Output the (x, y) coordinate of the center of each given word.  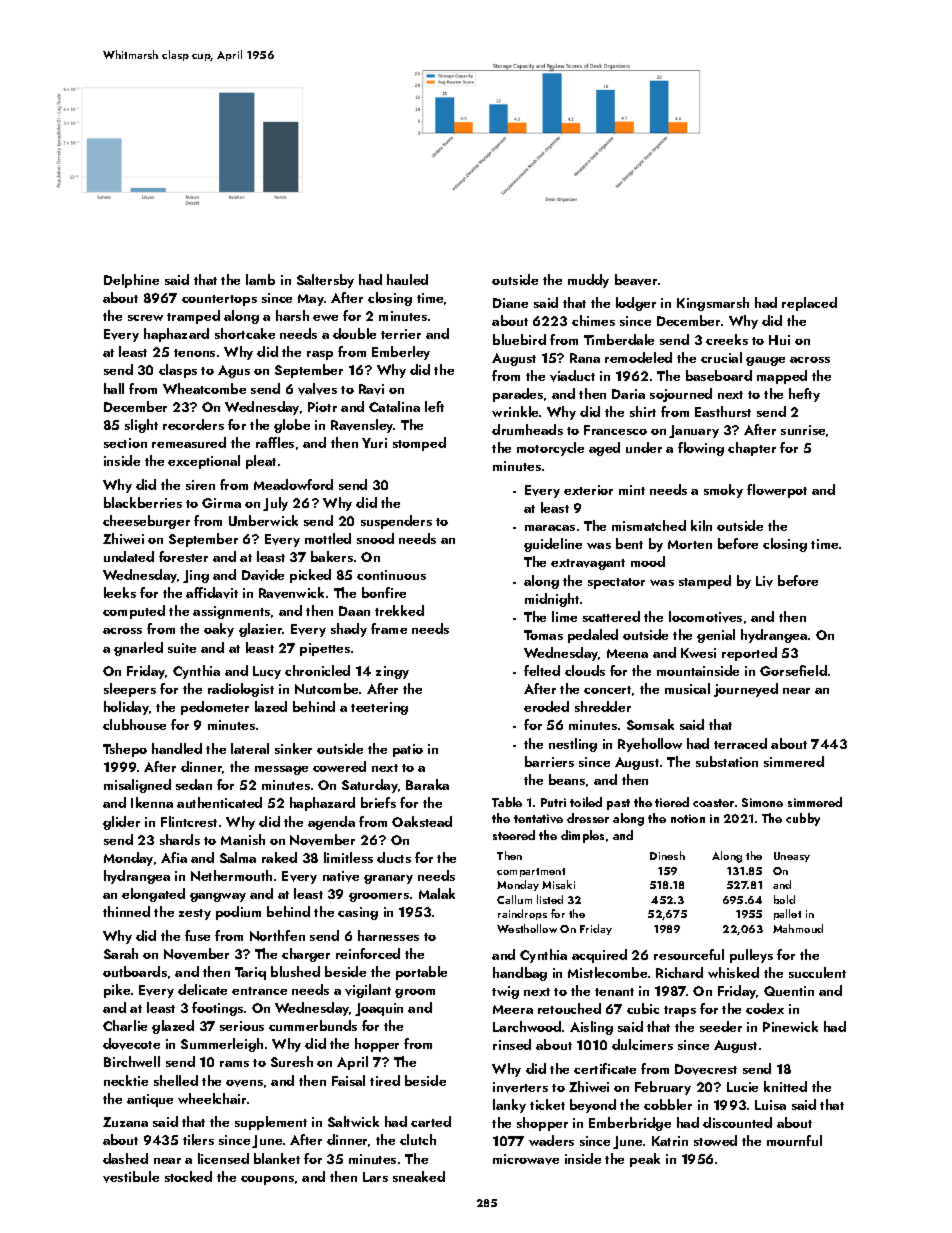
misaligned (137, 786)
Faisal (348, 1080)
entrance (259, 991)
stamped (705, 582)
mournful (794, 1140)
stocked (188, 1176)
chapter (752, 449)
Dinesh (667, 855)
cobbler (668, 1104)
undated (129, 556)
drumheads (527, 429)
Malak (437, 893)
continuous (391, 575)
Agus (234, 371)
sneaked (419, 1176)
